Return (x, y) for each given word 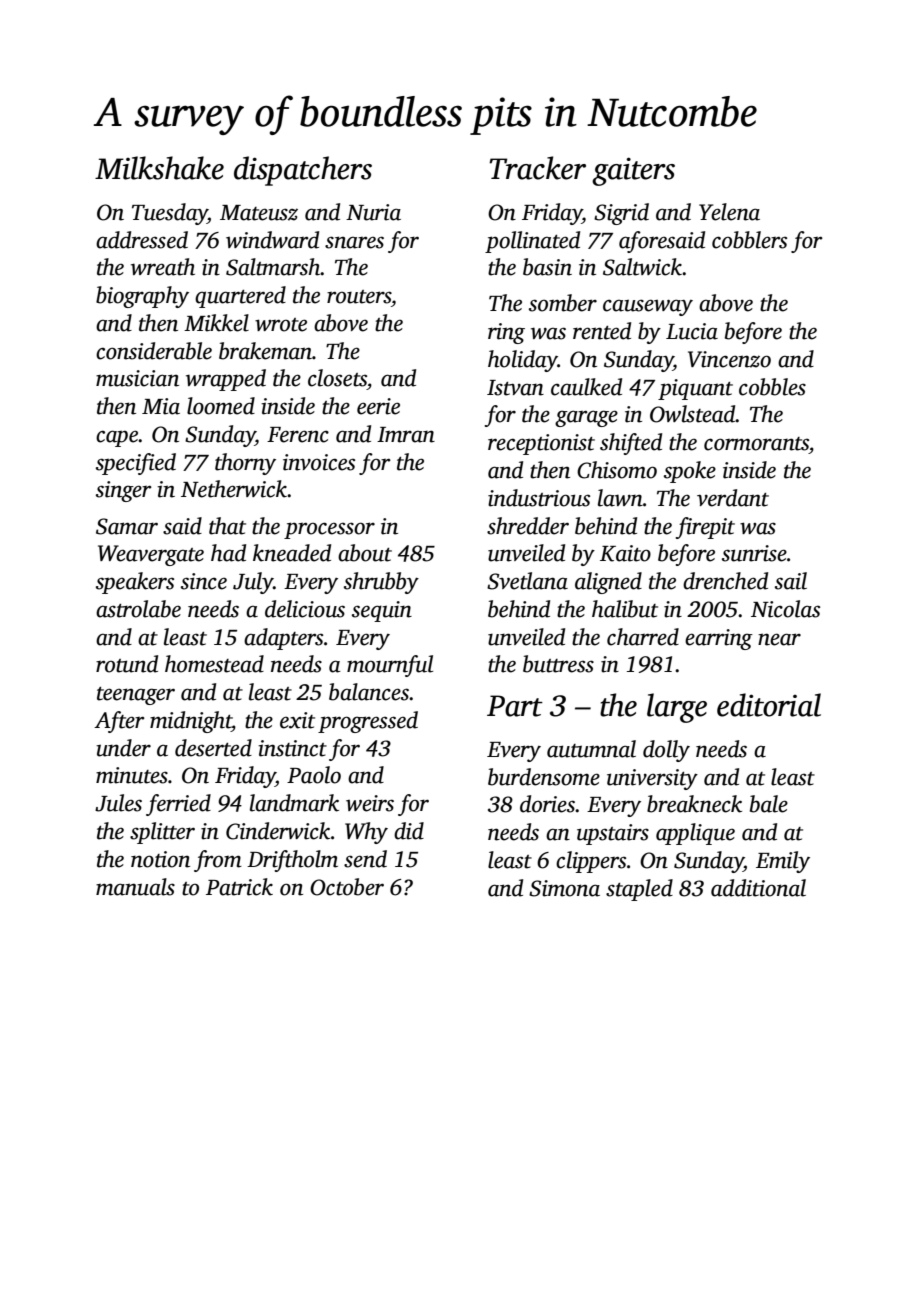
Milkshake (159, 168)
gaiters (633, 171)
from (218, 861)
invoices (319, 462)
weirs (370, 803)
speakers (135, 583)
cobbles (772, 387)
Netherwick (234, 489)
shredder (528, 526)
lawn (620, 498)
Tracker (537, 168)
